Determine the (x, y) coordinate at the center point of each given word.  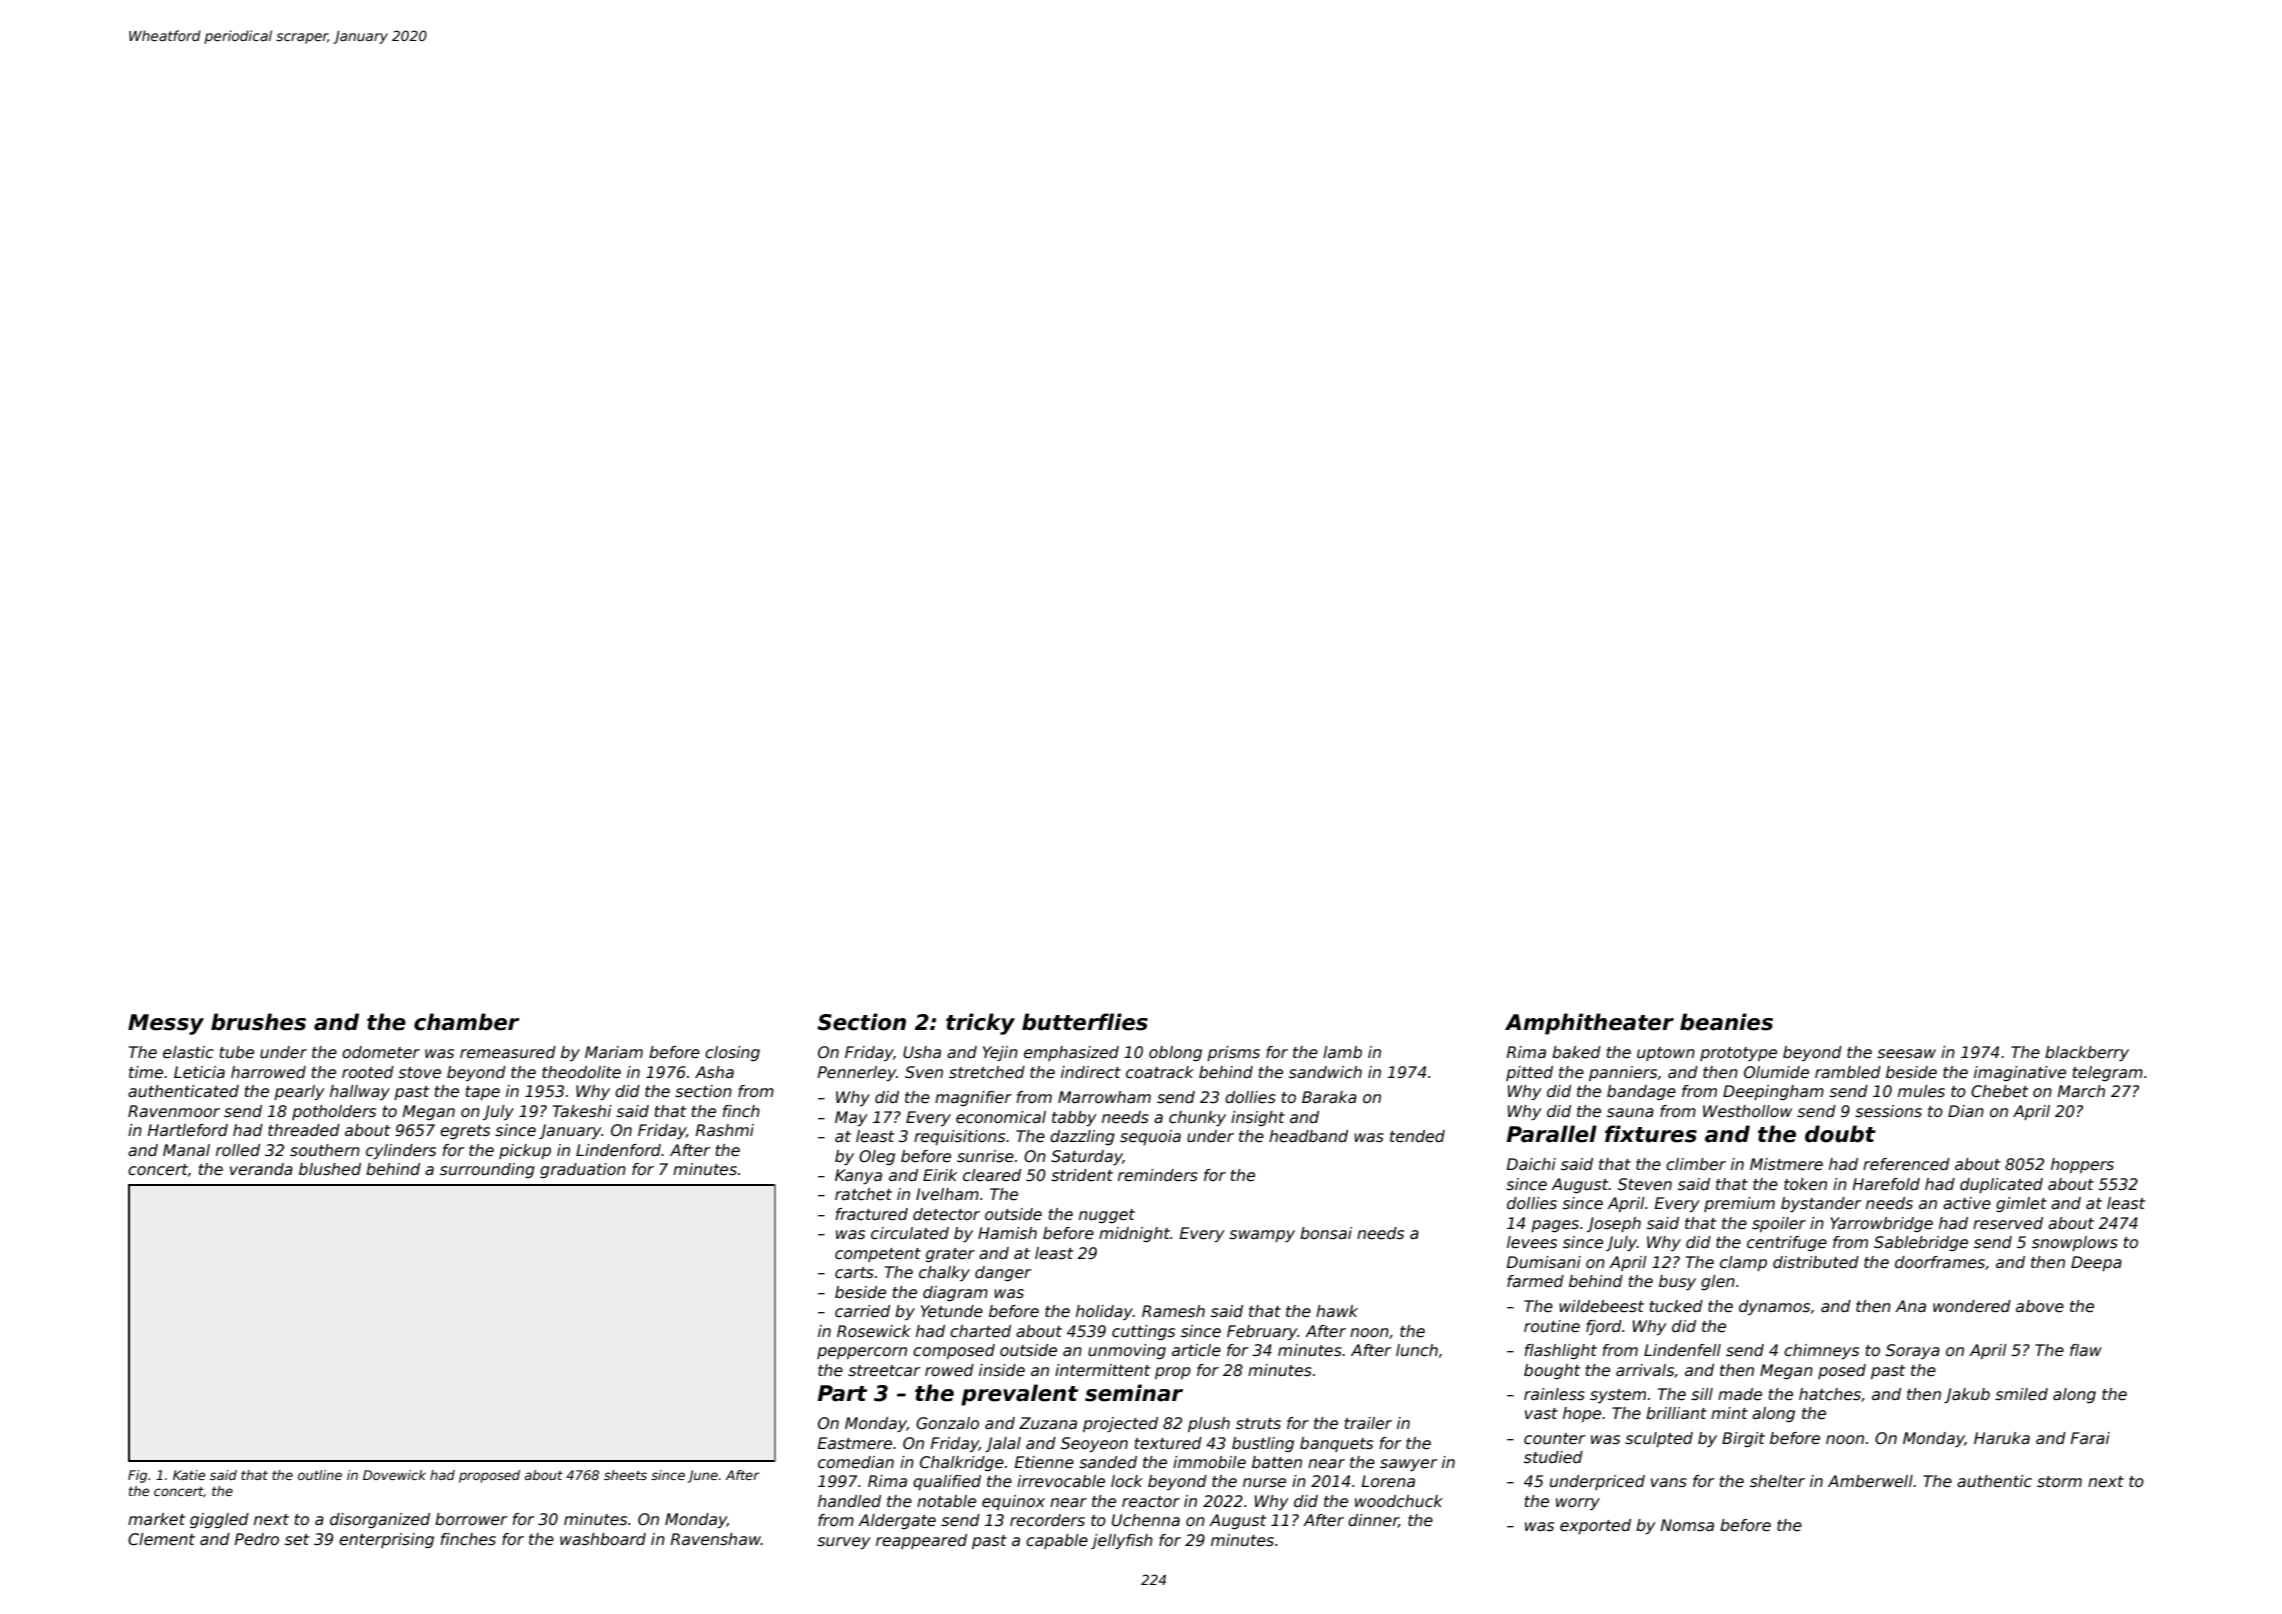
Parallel (1552, 1134)
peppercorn (862, 1353)
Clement (161, 1539)
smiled (2021, 1394)
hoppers (2082, 1165)
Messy (166, 1024)
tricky (980, 1024)
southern (325, 1150)
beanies (1726, 1022)
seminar (1134, 1393)
